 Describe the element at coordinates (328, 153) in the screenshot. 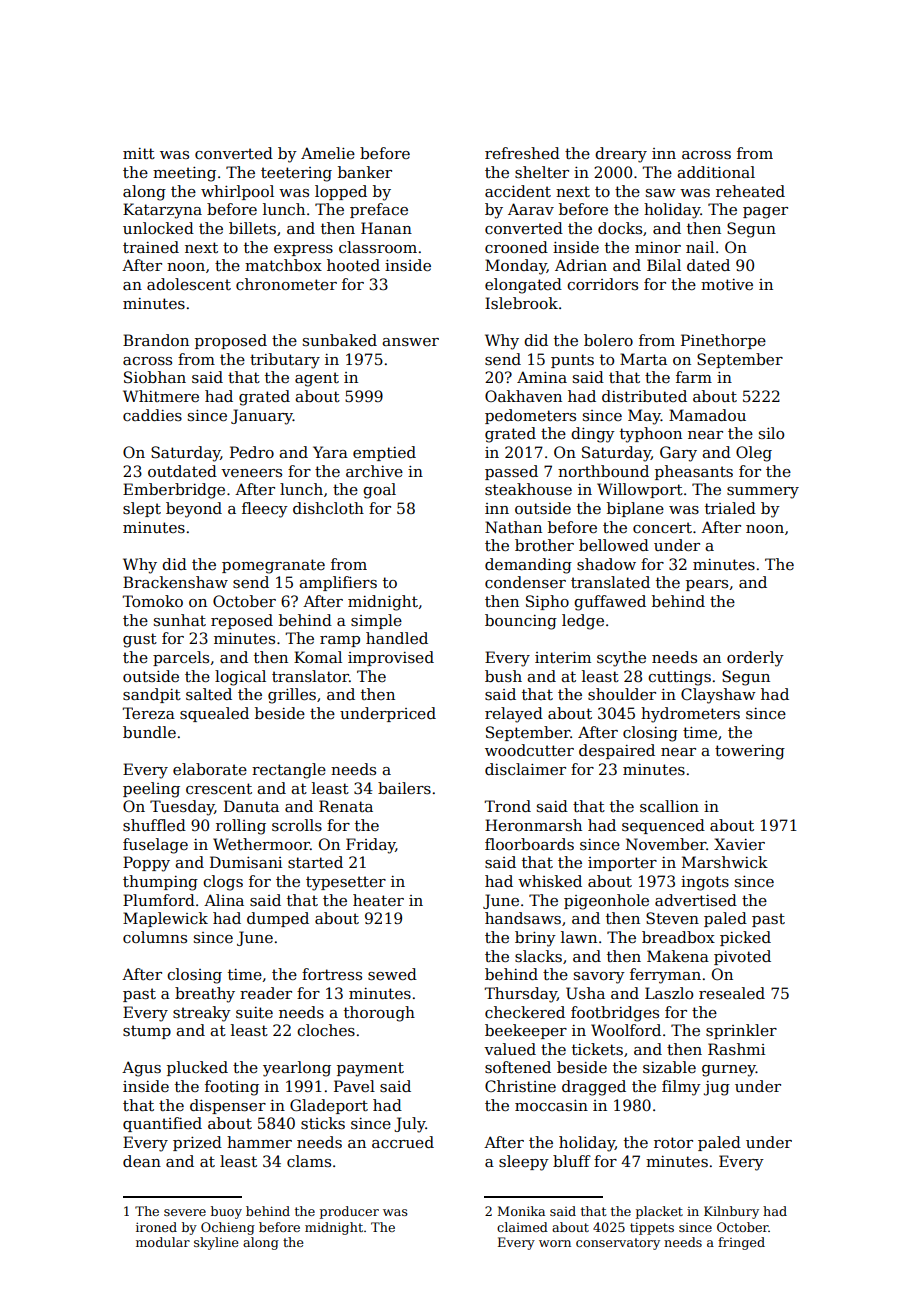

I see `Amelie` at that location.
